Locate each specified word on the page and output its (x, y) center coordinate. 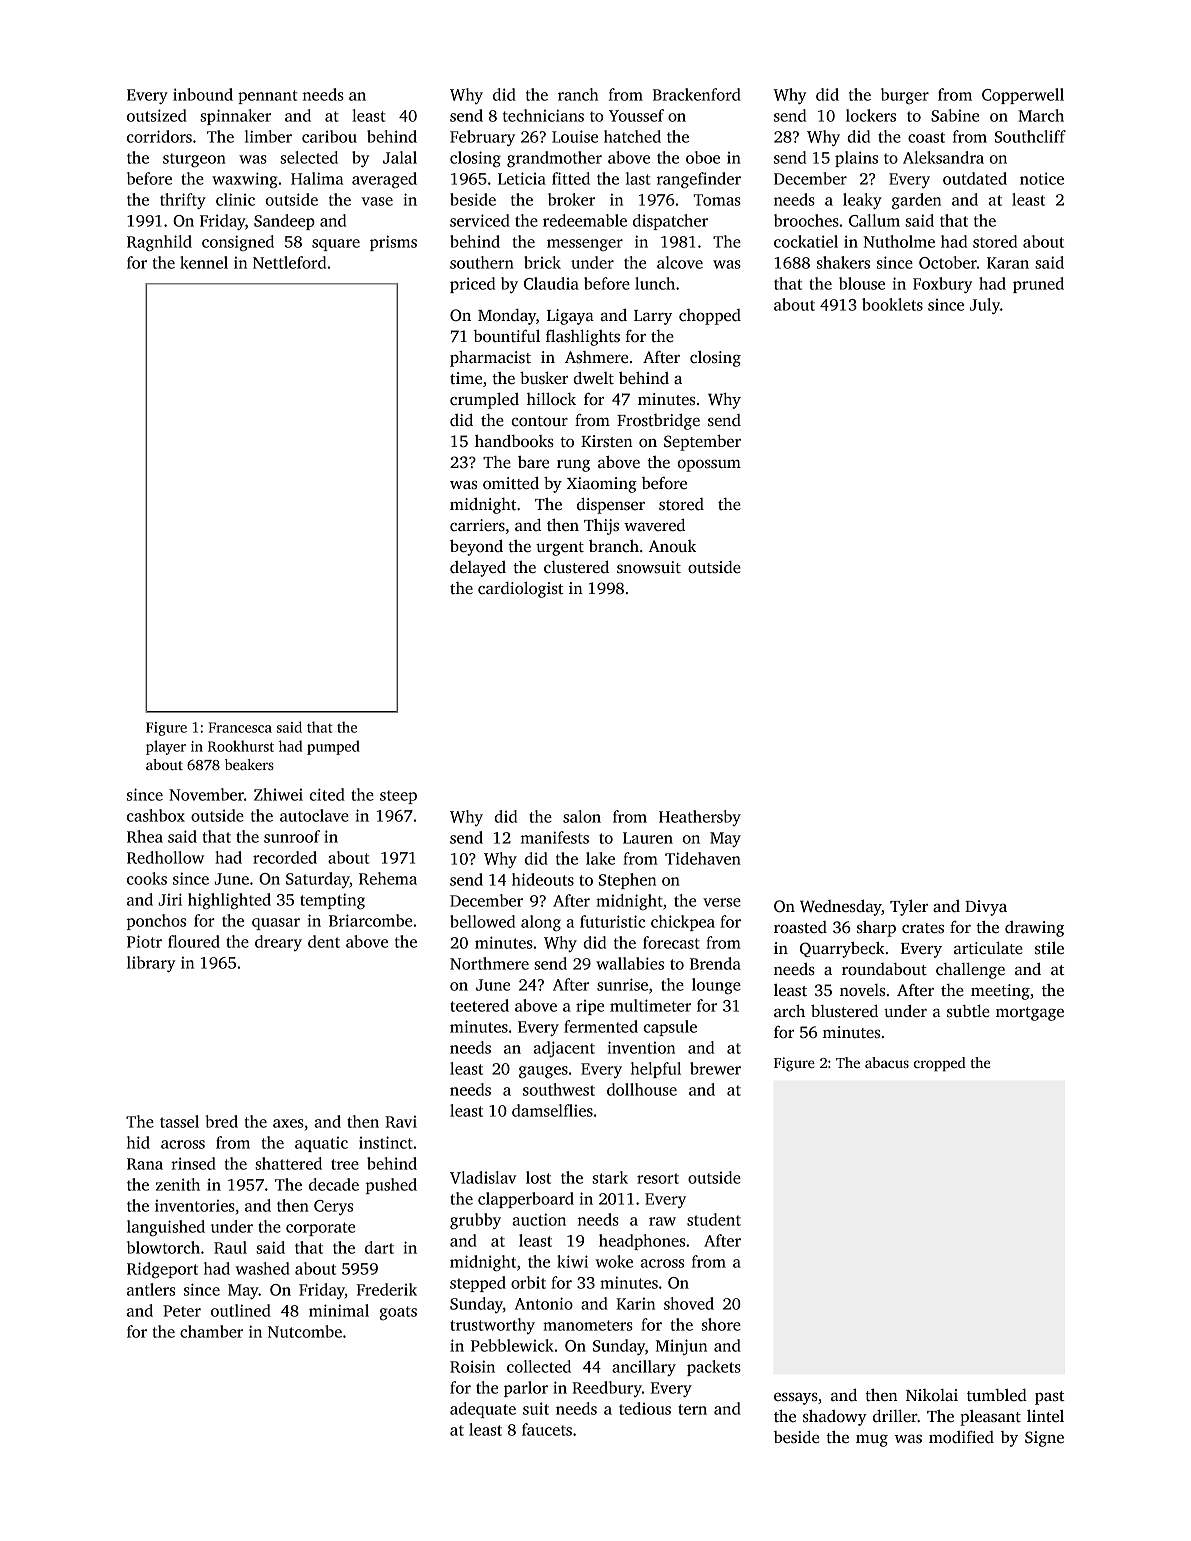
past (1050, 1398)
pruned (1038, 285)
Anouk (672, 546)
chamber (211, 1331)
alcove (680, 262)
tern (692, 1409)
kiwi (572, 1261)
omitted (511, 483)
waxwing (245, 180)
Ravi (401, 1122)
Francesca (240, 727)
